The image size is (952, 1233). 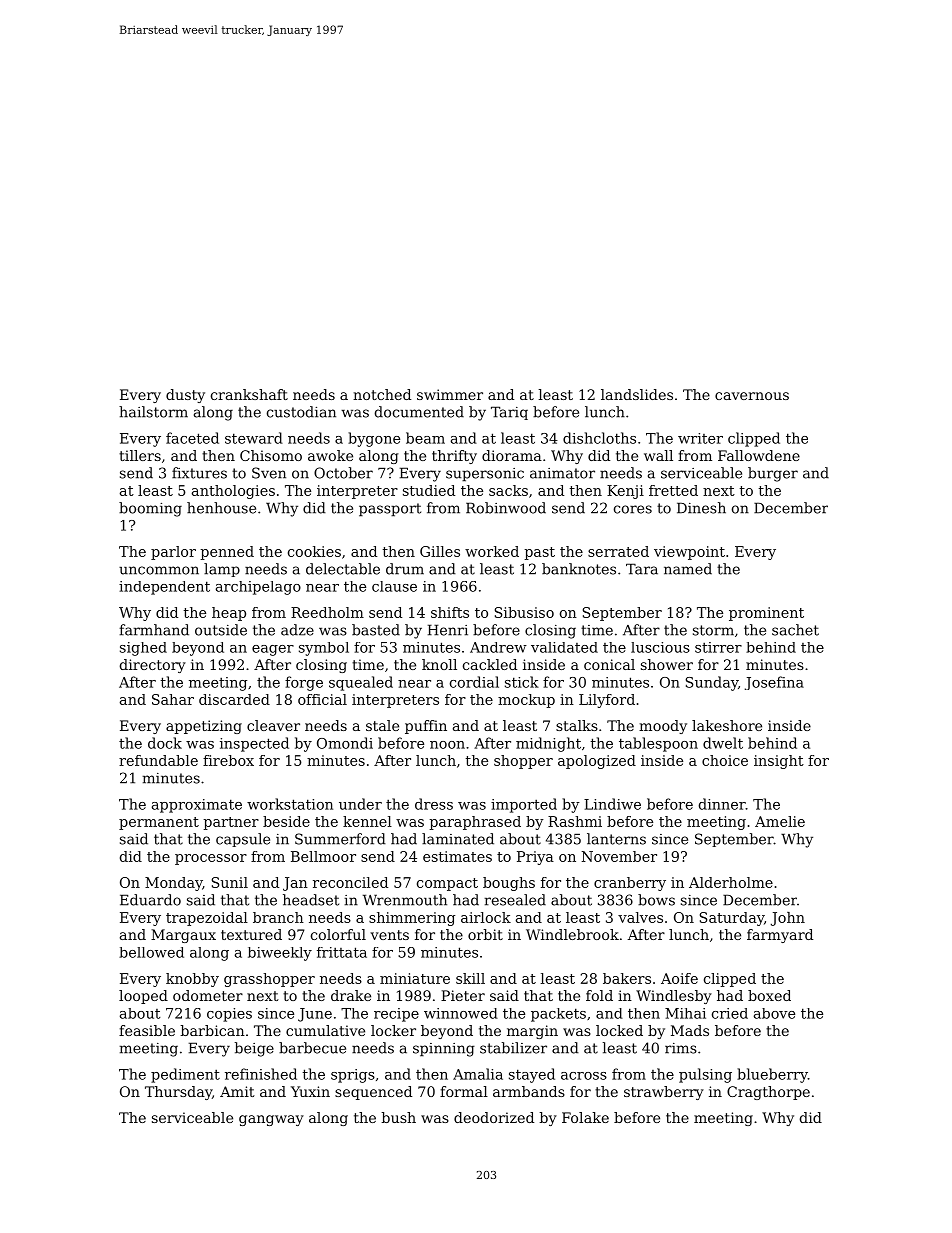 What do you see at coordinates (509, 884) in the image?
I see `boughs` at bounding box center [509, 884].
